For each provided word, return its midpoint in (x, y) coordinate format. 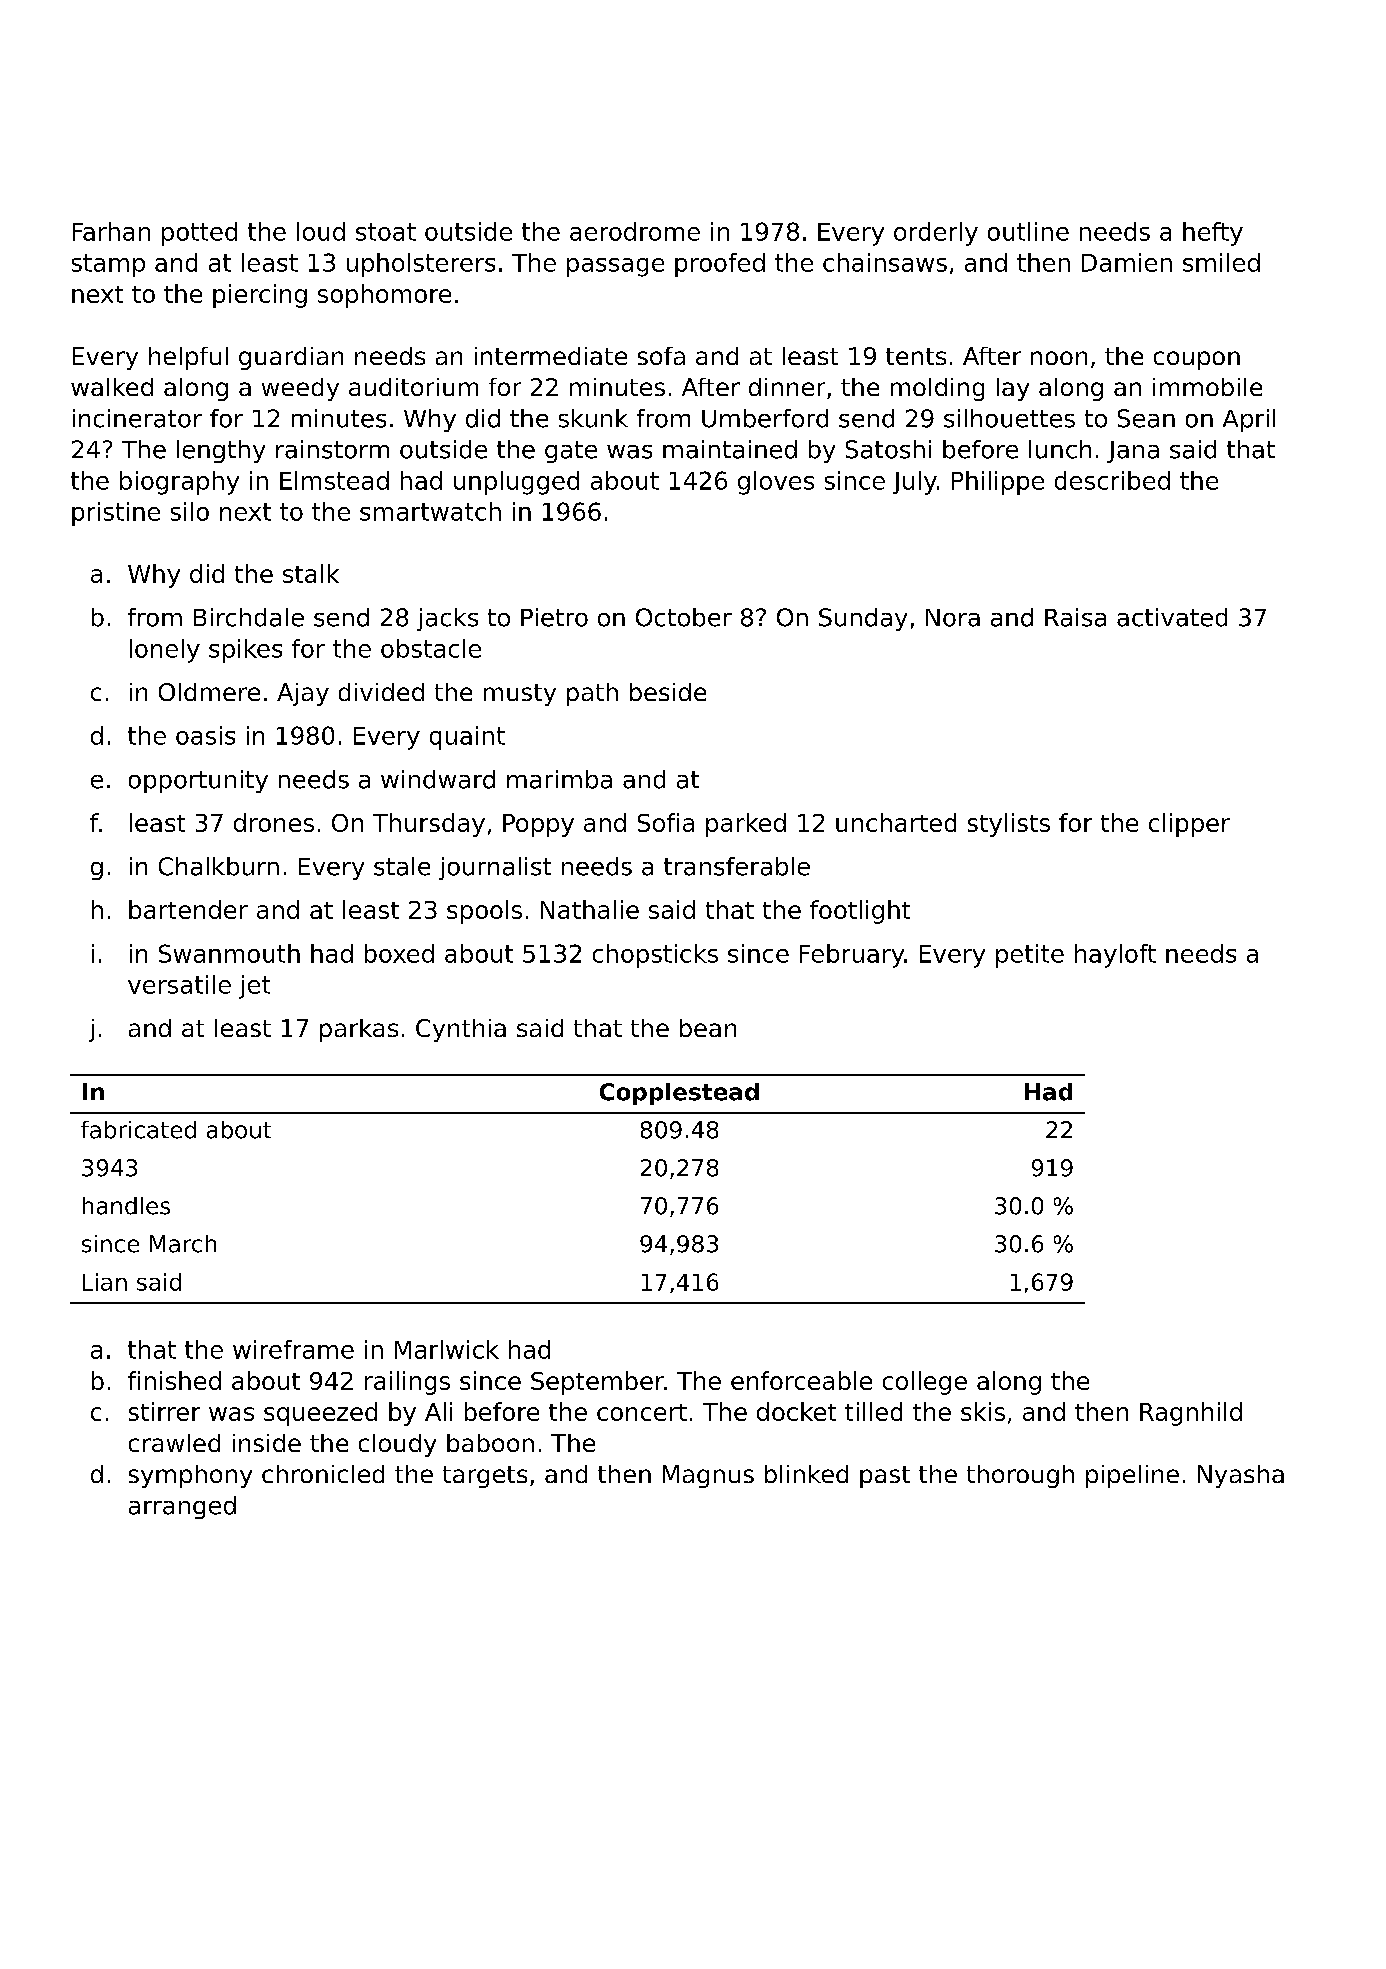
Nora (953, 618)
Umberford (765, 418)
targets (485, 1477)
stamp (108, 265)
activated (1172, 617)
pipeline (1132, 1476)
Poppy (538, 825)
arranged (182, 1507)
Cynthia (461, 1030)
